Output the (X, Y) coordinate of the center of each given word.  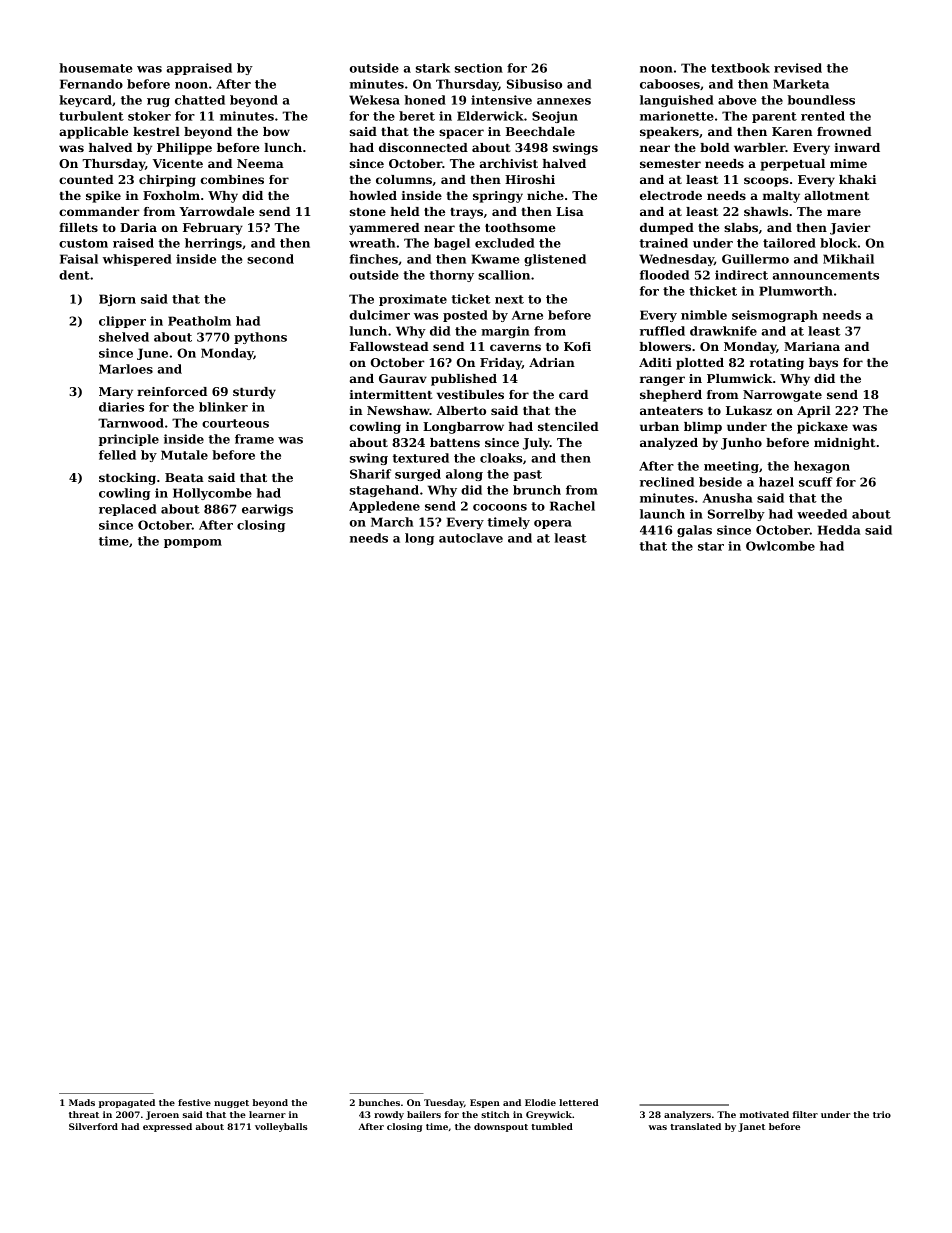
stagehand (384, 491)
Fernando (91, 84)
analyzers (687, 1115)
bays (823, 364)
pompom (193, 543)
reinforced (172, 391)
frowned (844, 131)
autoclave (471, 538)
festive (194, 1102)
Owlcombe (780, 546)
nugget (231, 1104)
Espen (485, 1103)
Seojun (555, 117)
